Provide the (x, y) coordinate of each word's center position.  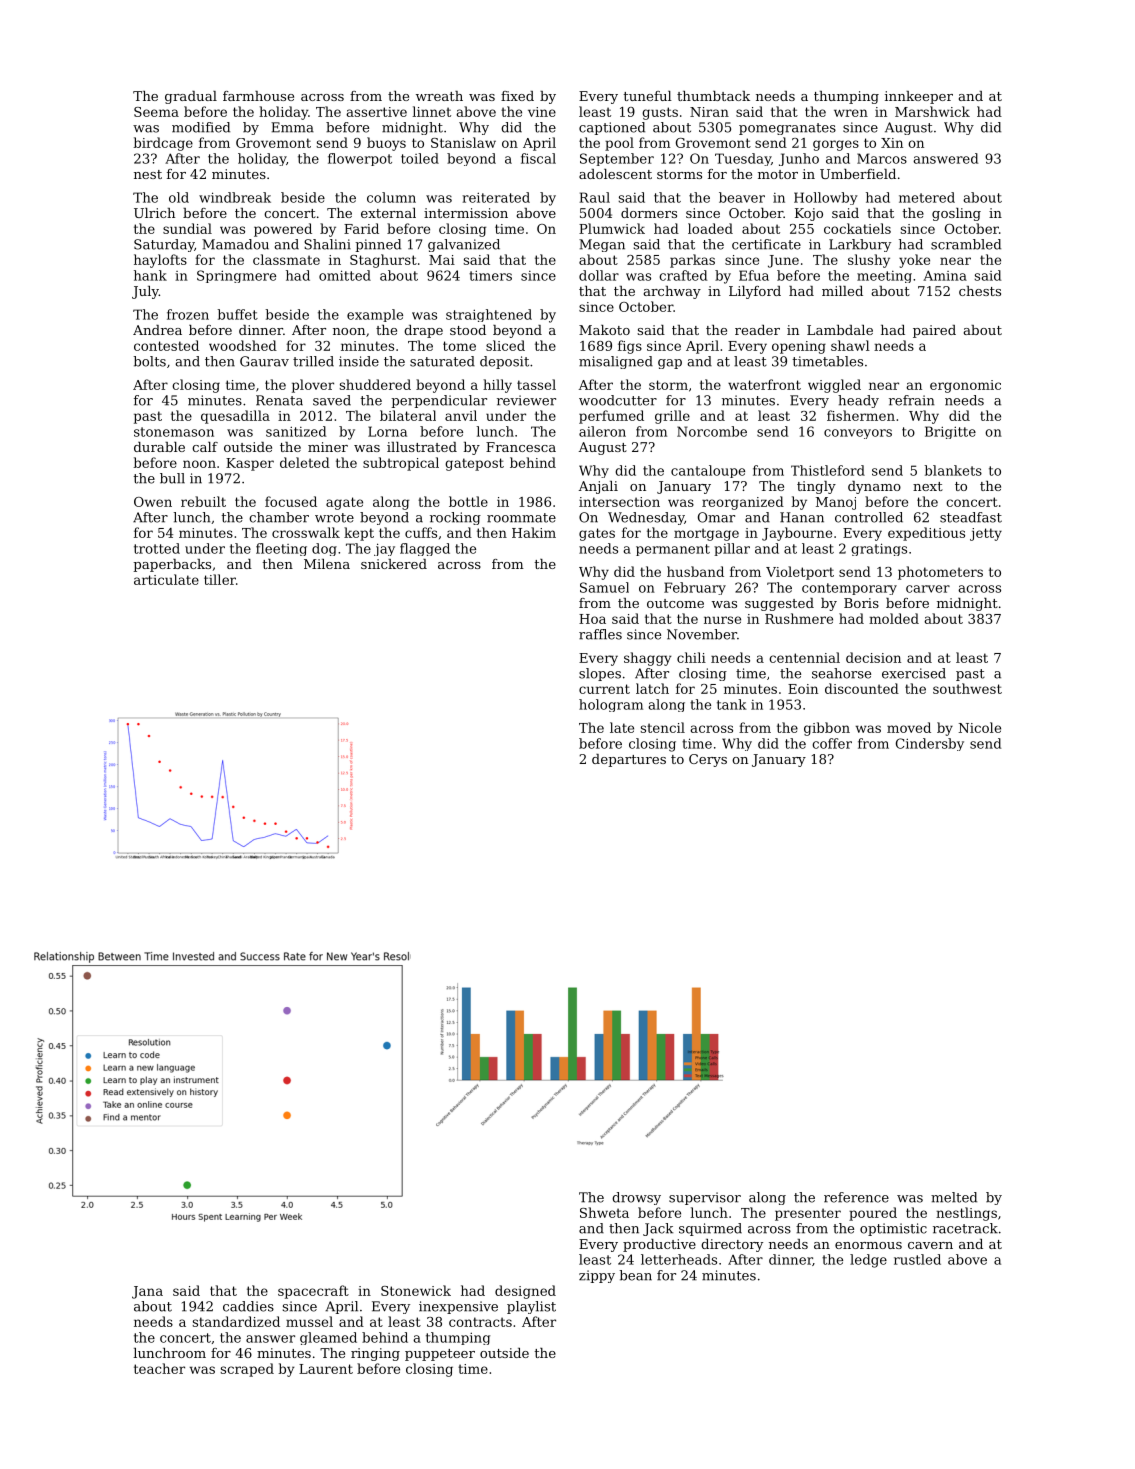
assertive (376, 112)
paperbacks (172, 565)
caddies (248, 1306)
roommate (521, 518)
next (928, 486)
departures (629, 760)
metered (927, 197)
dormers (649, 213)
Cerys (708, 760)
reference (856, 1197)
